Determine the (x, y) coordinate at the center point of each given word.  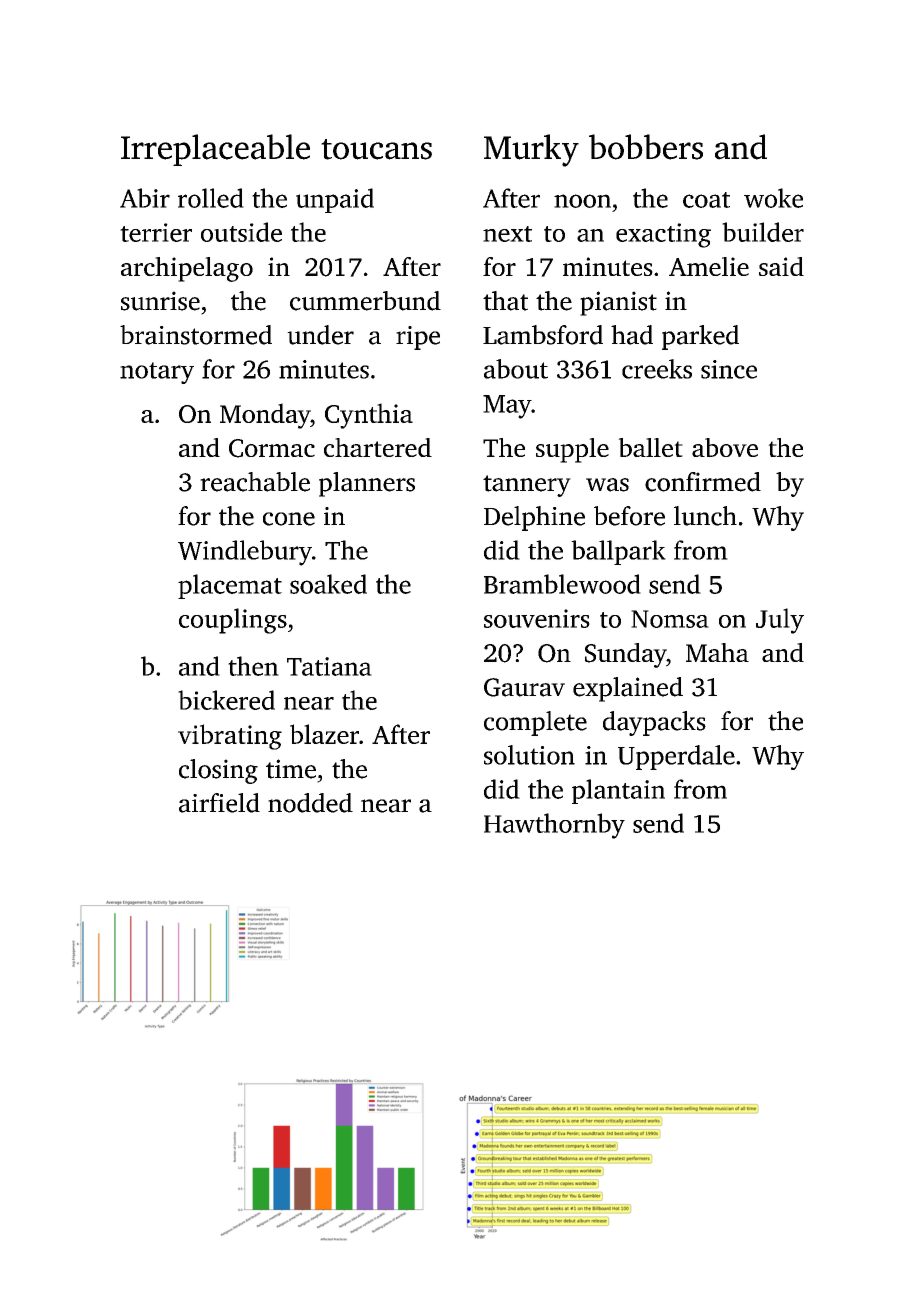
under (320, 335)
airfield (219, 803)
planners (367, 484)
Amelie (709, 266)
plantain (618, 791)
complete (535, 723)
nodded (310, 803)
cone (289, 519)
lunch (705, 516)
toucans (376, 149)
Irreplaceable (215, 150)
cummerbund (365, 301)
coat (706, 200)
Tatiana (329, 666)
